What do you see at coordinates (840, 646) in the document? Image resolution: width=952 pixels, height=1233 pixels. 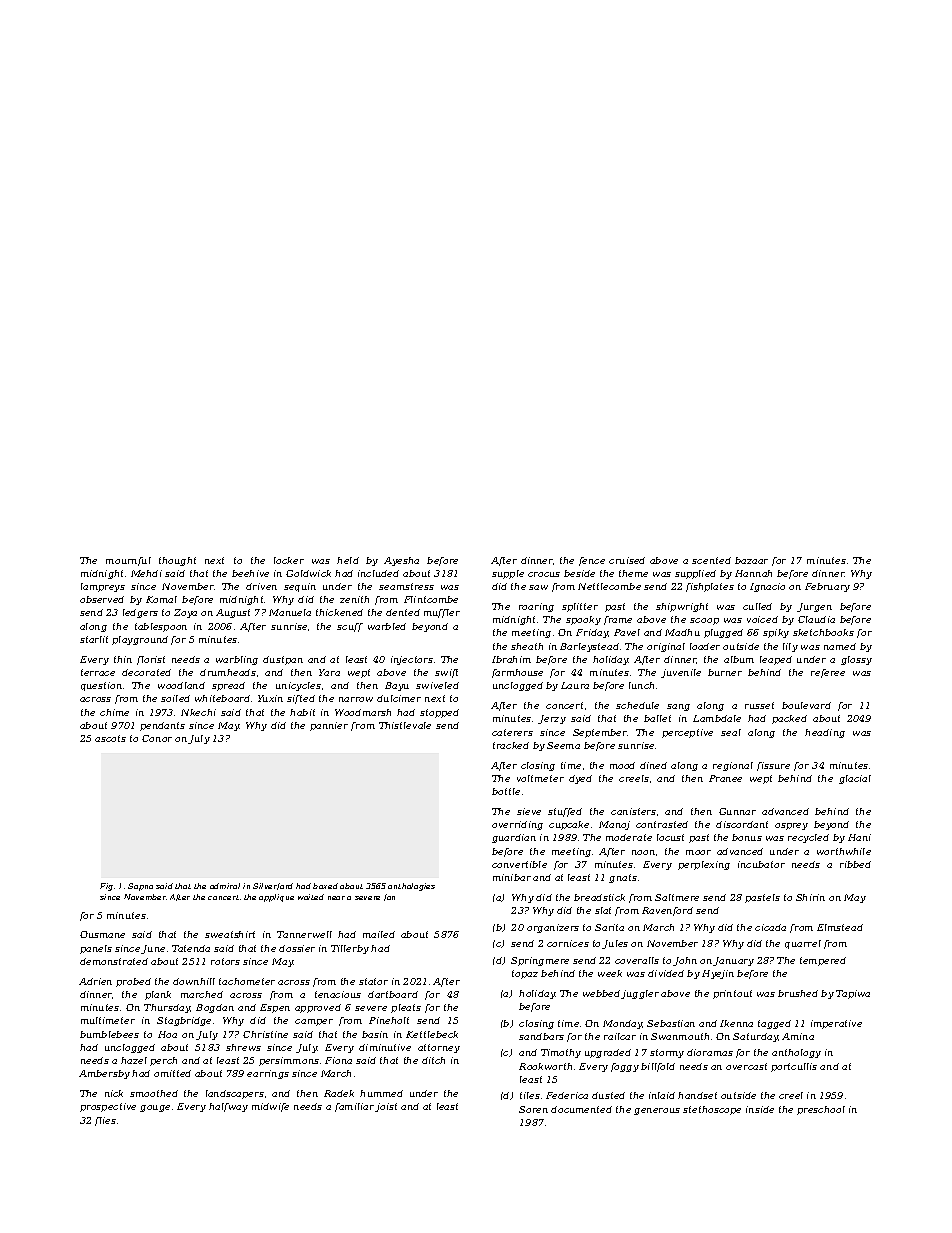 I see `named` at bounding box center [840, 646].
